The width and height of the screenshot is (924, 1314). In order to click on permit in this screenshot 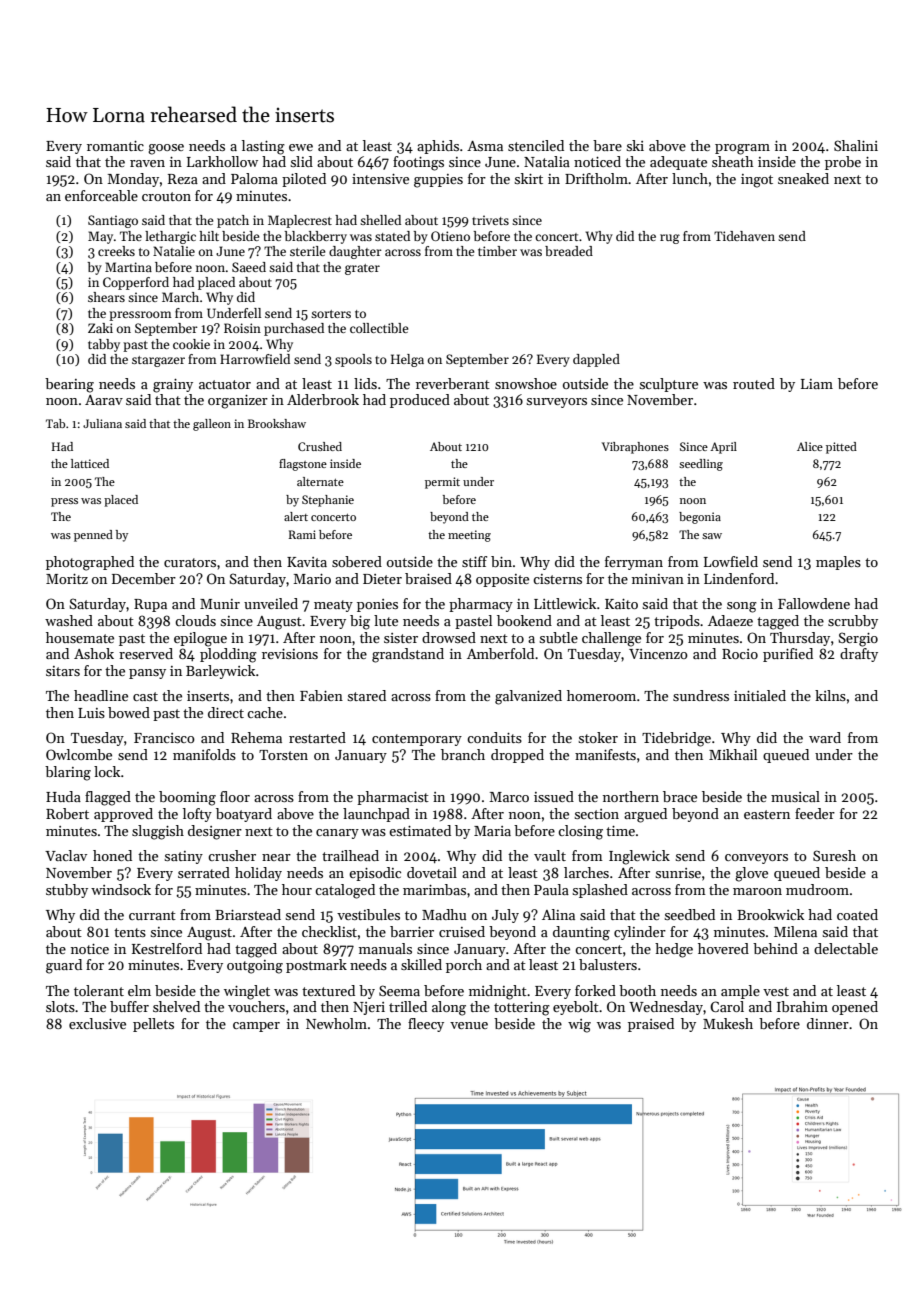, I will do `click(442, 483)`.
